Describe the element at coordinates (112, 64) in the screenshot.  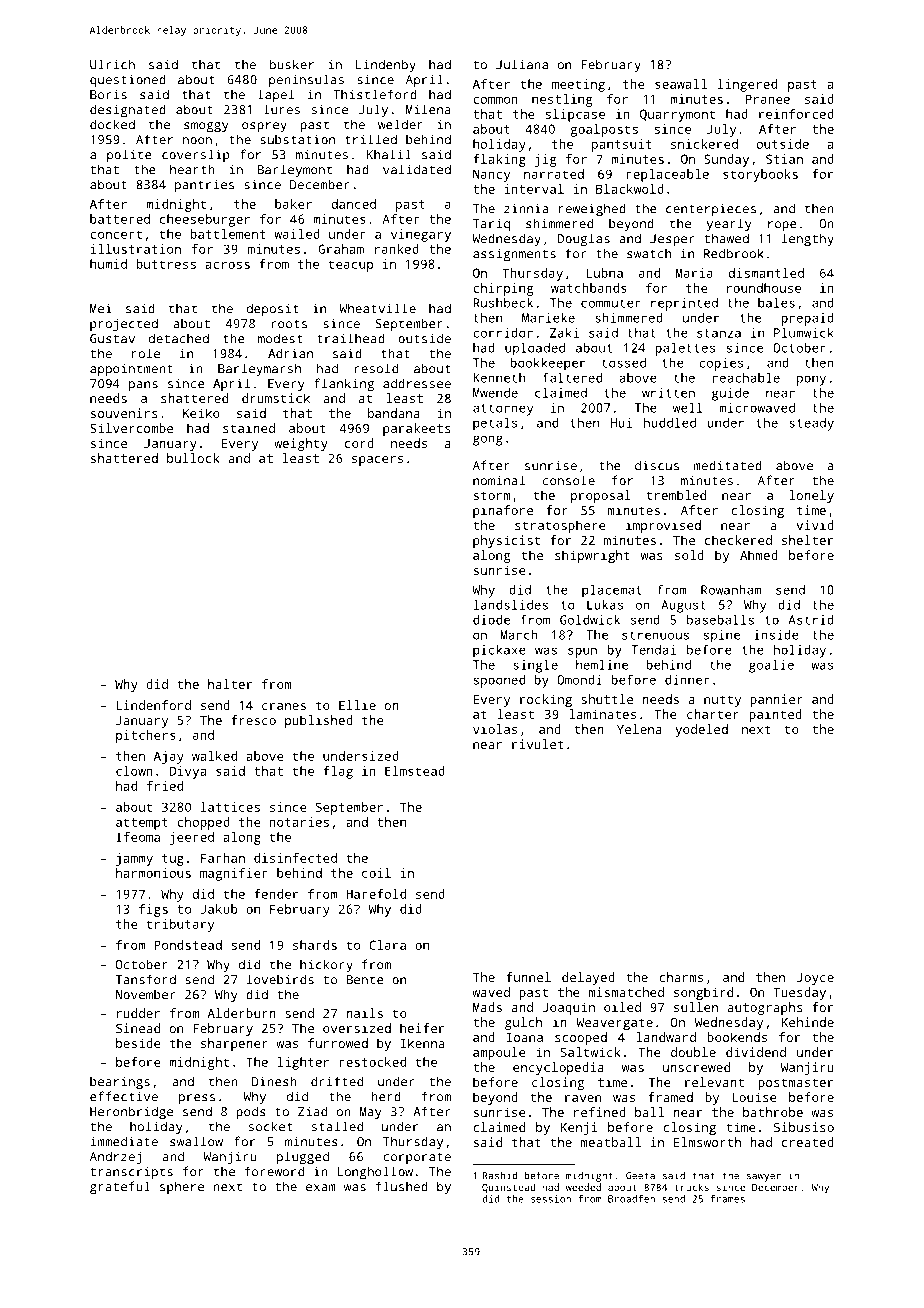
I see `Ulrich` at that location.
